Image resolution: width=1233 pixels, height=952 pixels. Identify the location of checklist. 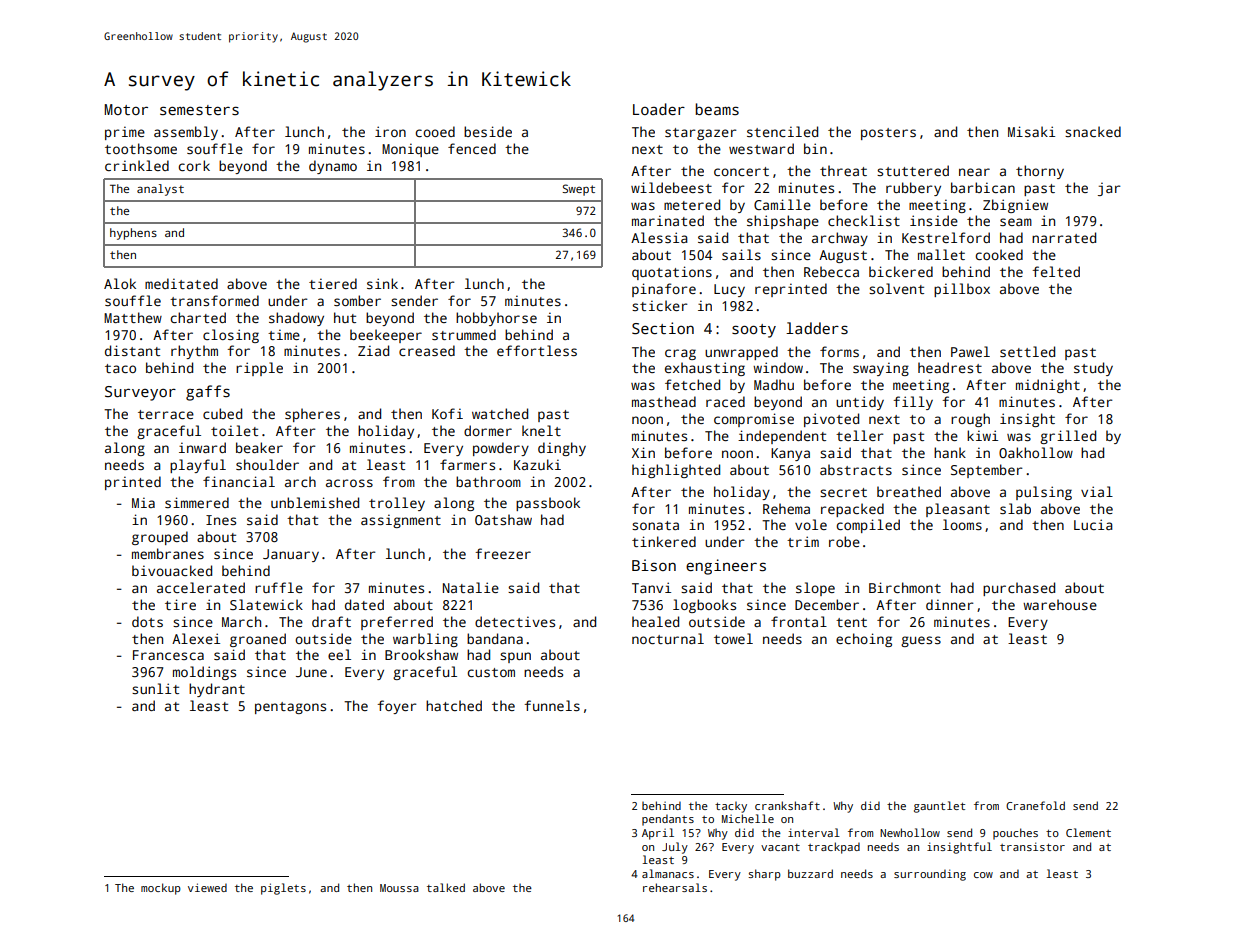
(864, 220).
